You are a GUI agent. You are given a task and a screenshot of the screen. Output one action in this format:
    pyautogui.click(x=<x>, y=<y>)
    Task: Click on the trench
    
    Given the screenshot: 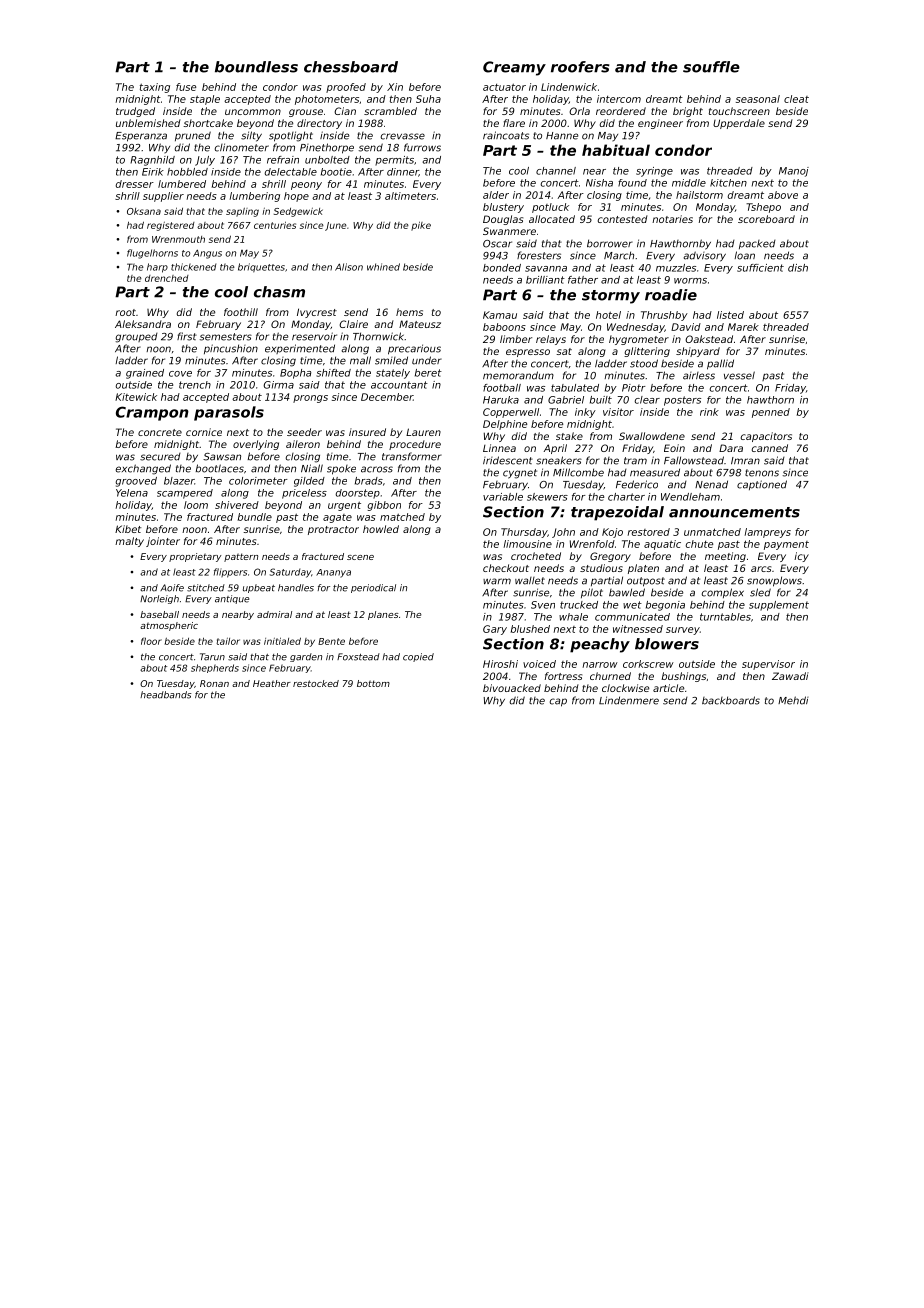 What is the action you would take?
    pyautogui.click(x=195, y=385)
